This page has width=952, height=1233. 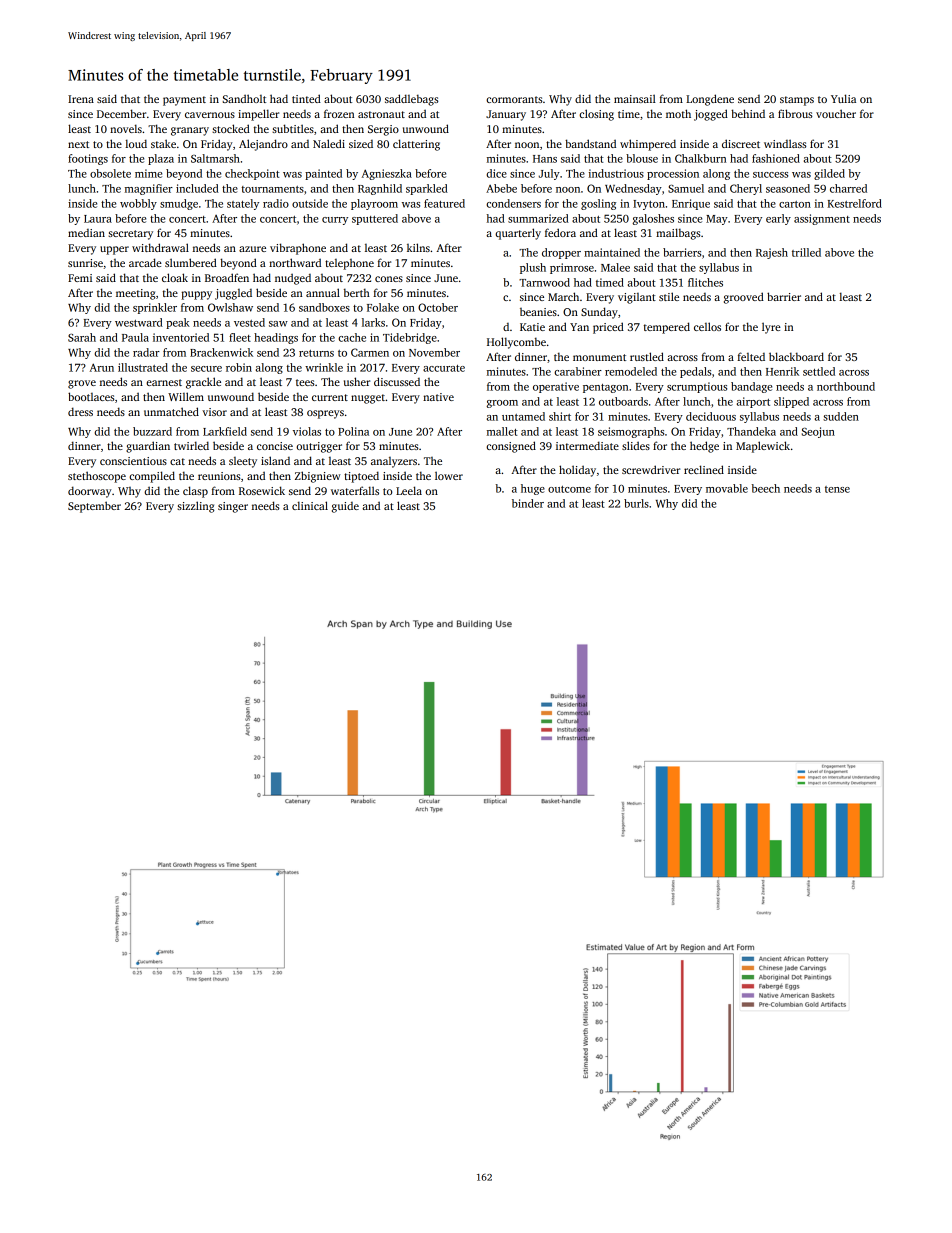 What do you see at coordinates (518, 234) in the page?
I see `quarterly` at bounding box center [518, 234].
